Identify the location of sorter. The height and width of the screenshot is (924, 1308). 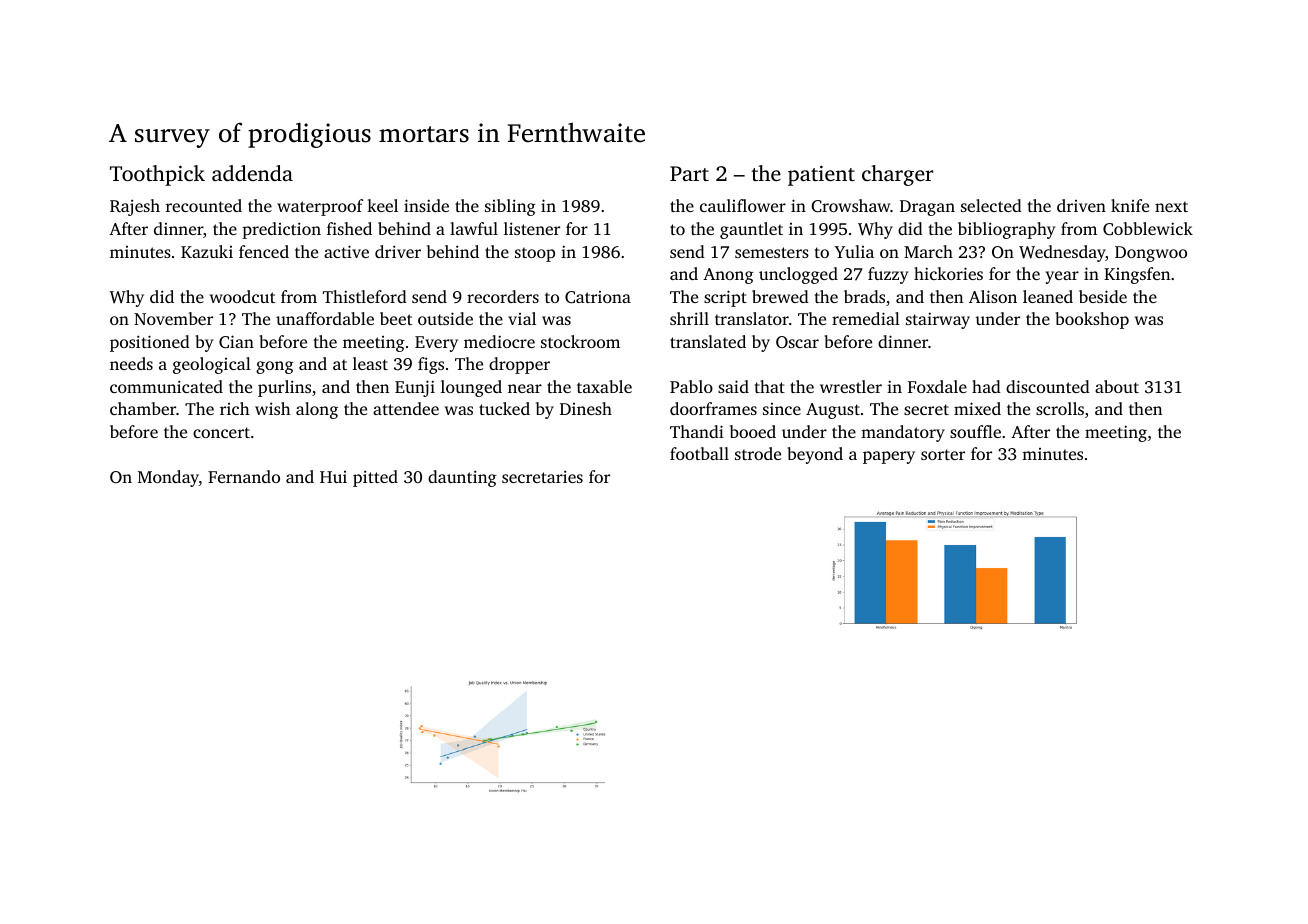
(943, 454).
